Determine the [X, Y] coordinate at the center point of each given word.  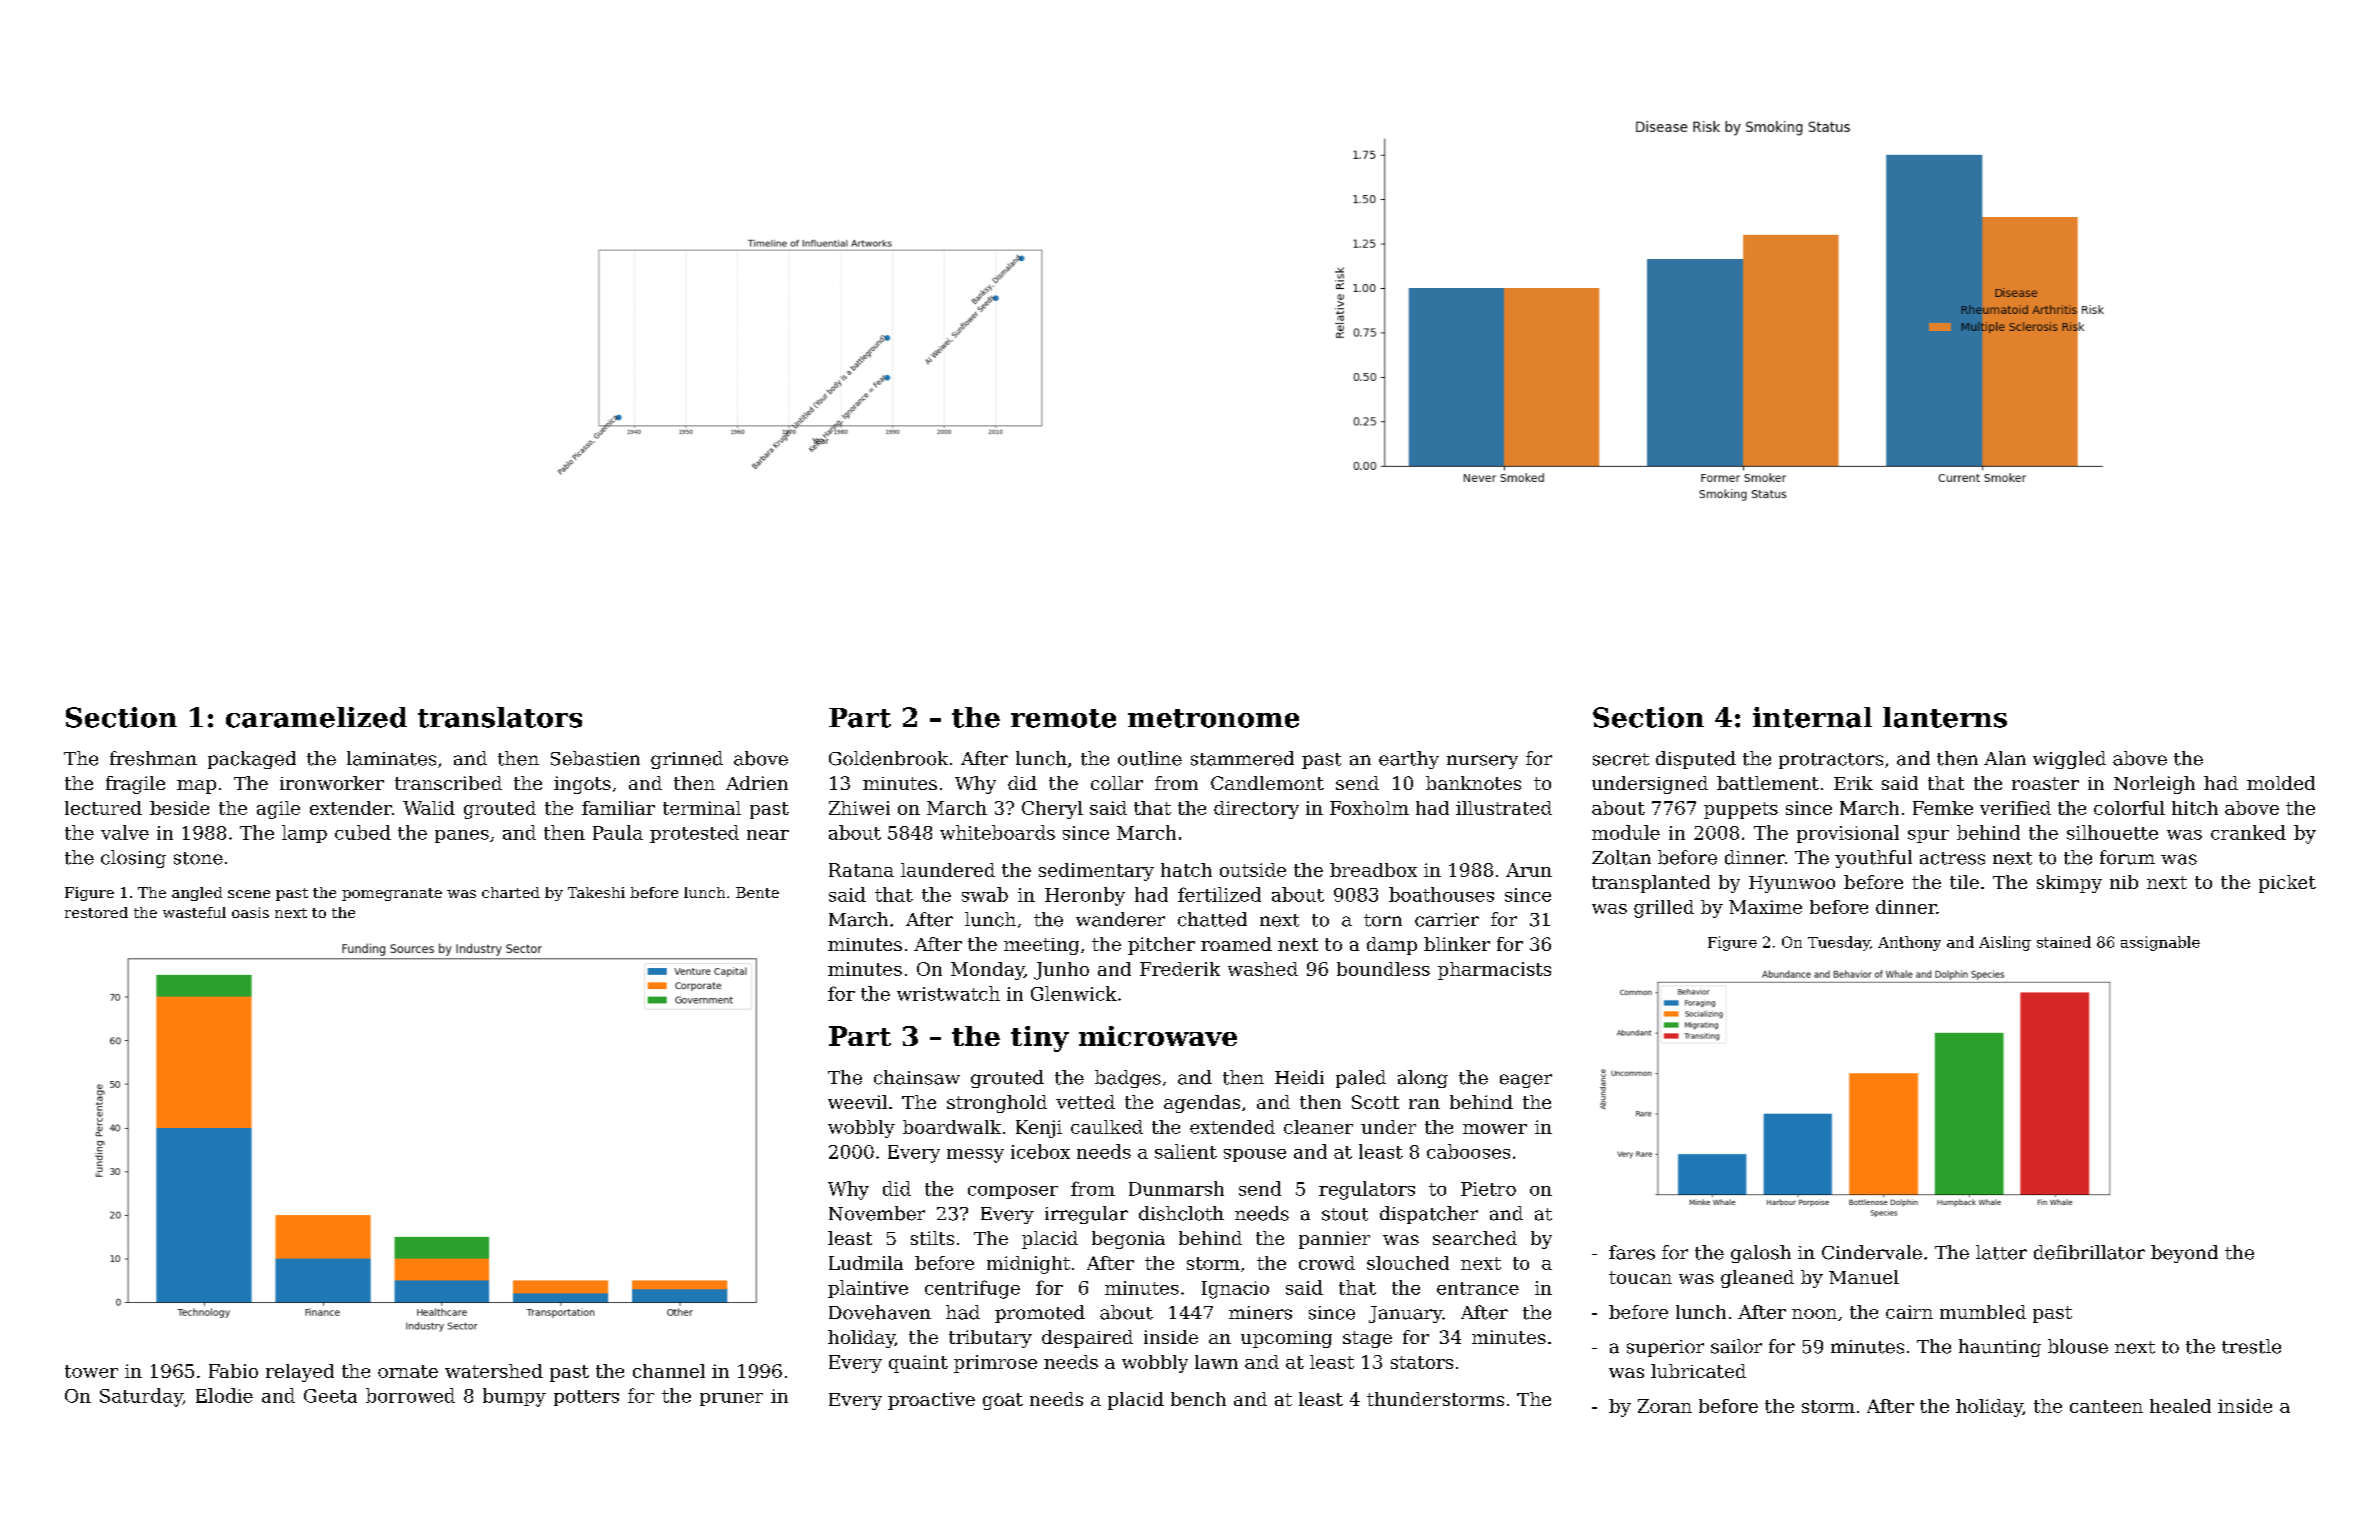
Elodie [224, 1395]
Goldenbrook [888, 758]
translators [500, 717]
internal [1812, 717]
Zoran [1665, 1406]
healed [2180, 1406]
